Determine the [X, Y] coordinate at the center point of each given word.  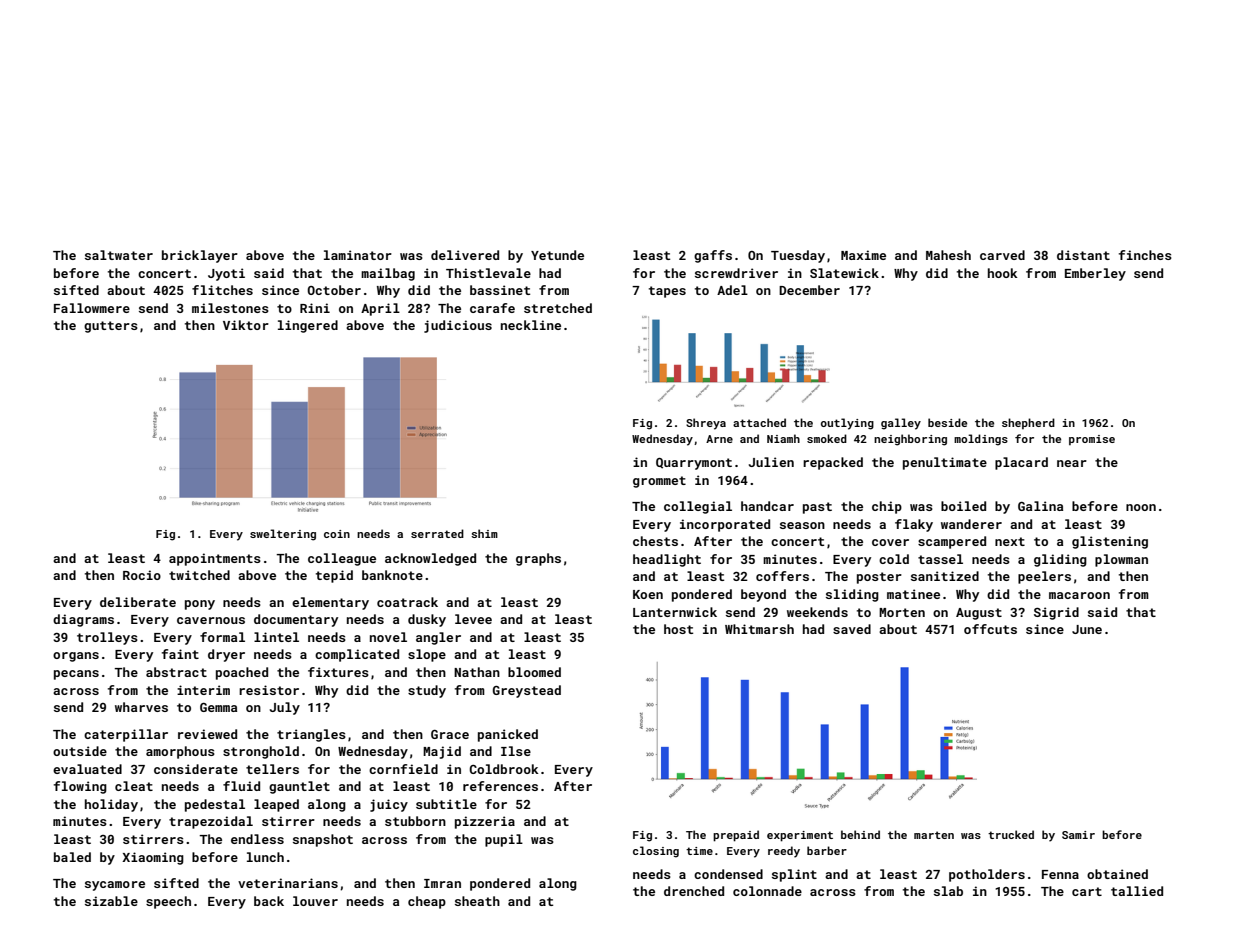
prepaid [736, 836]
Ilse [516, 751]
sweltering [283, 535]
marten [934, 835]
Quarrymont [694, 464]
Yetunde [557, 255]
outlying [847, 424]
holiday [111, 805]
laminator [358, 255]
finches [1145, 255]
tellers [272, 769]
